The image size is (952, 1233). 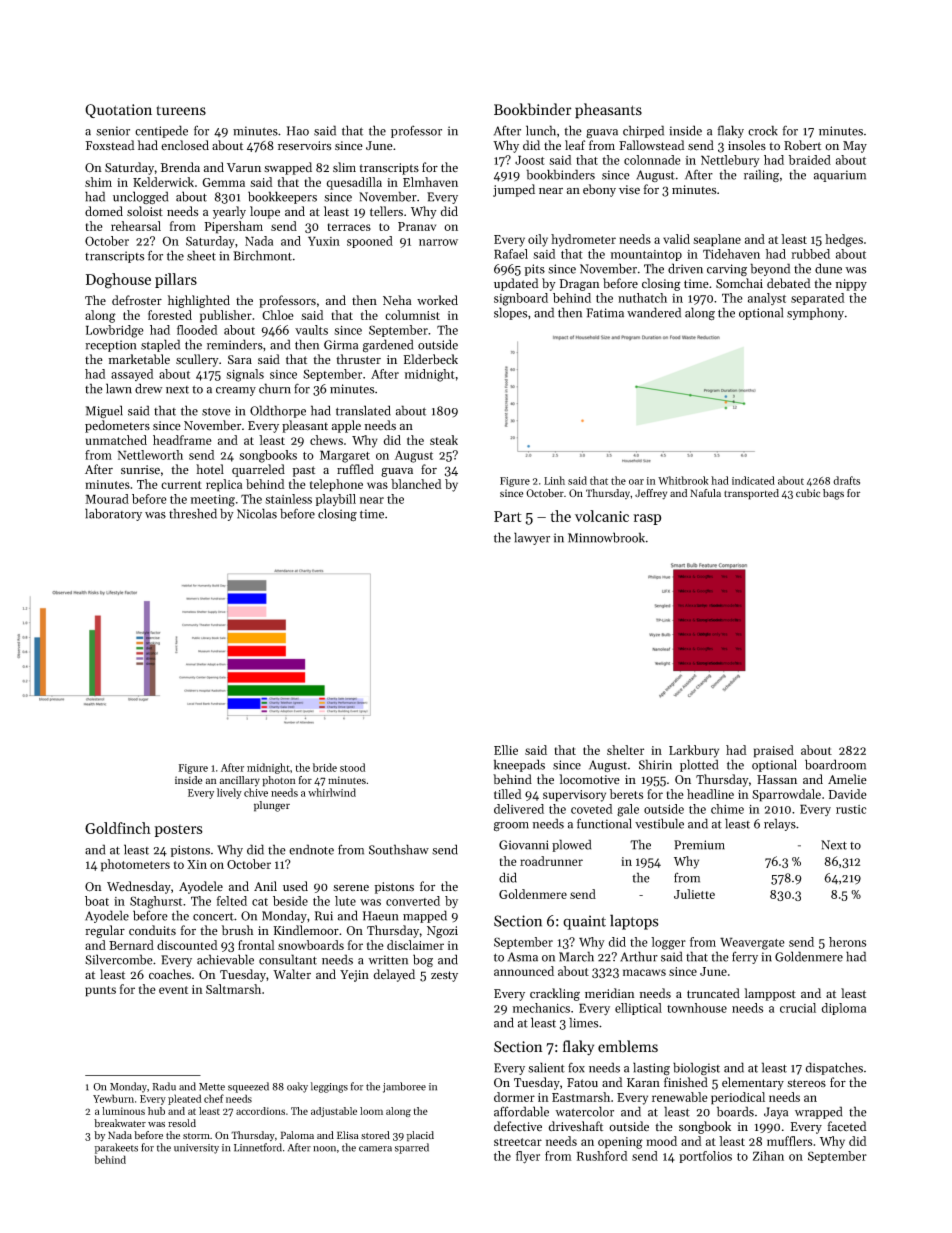 What do you see at coordinates (229, 793) in the document?
I see `lively` at bounding box center [229, 793].
